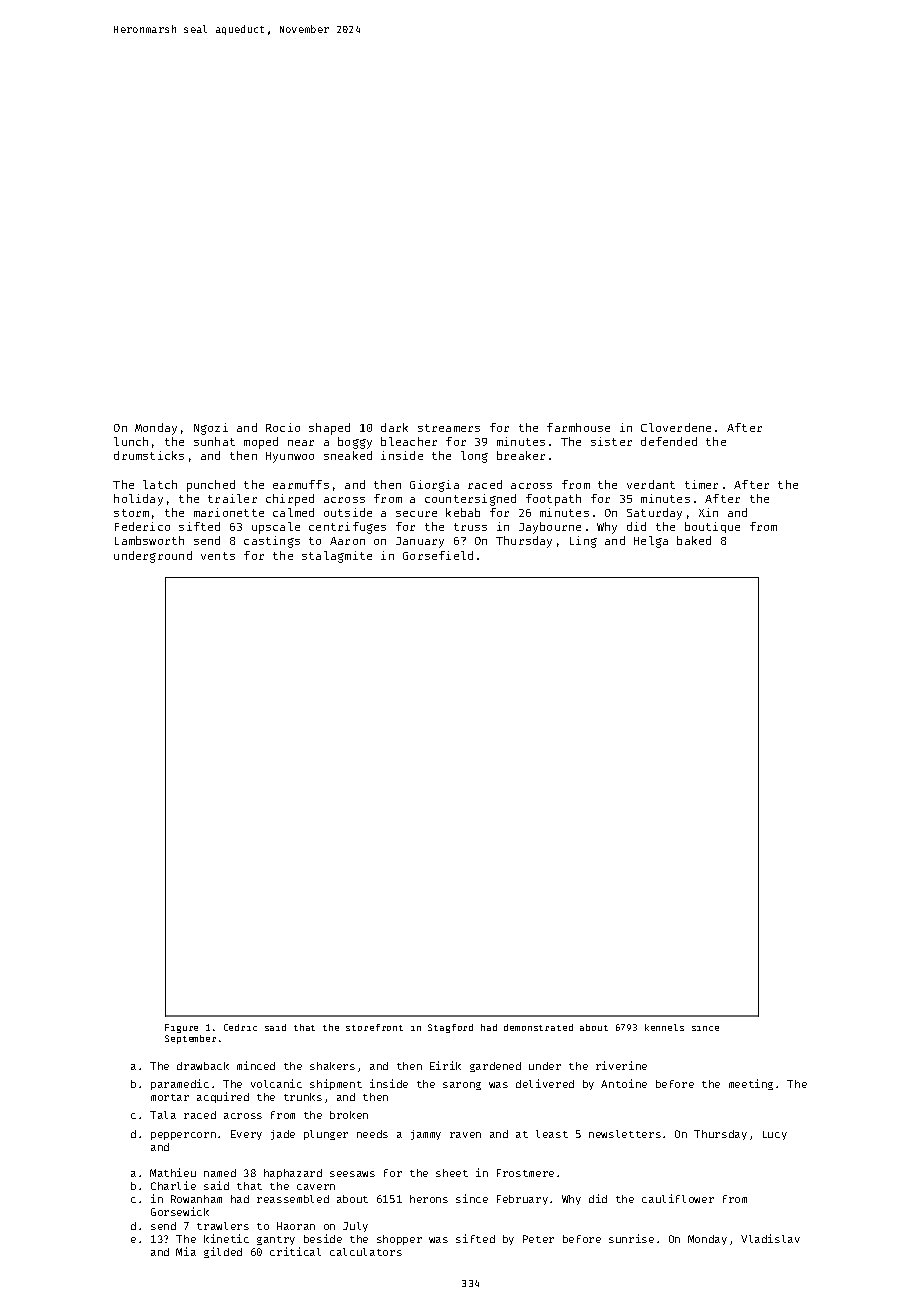  What do you see at coordinates (676, 427) in the document?
I see `Cloverdene` at bounding box center [676, 427].
